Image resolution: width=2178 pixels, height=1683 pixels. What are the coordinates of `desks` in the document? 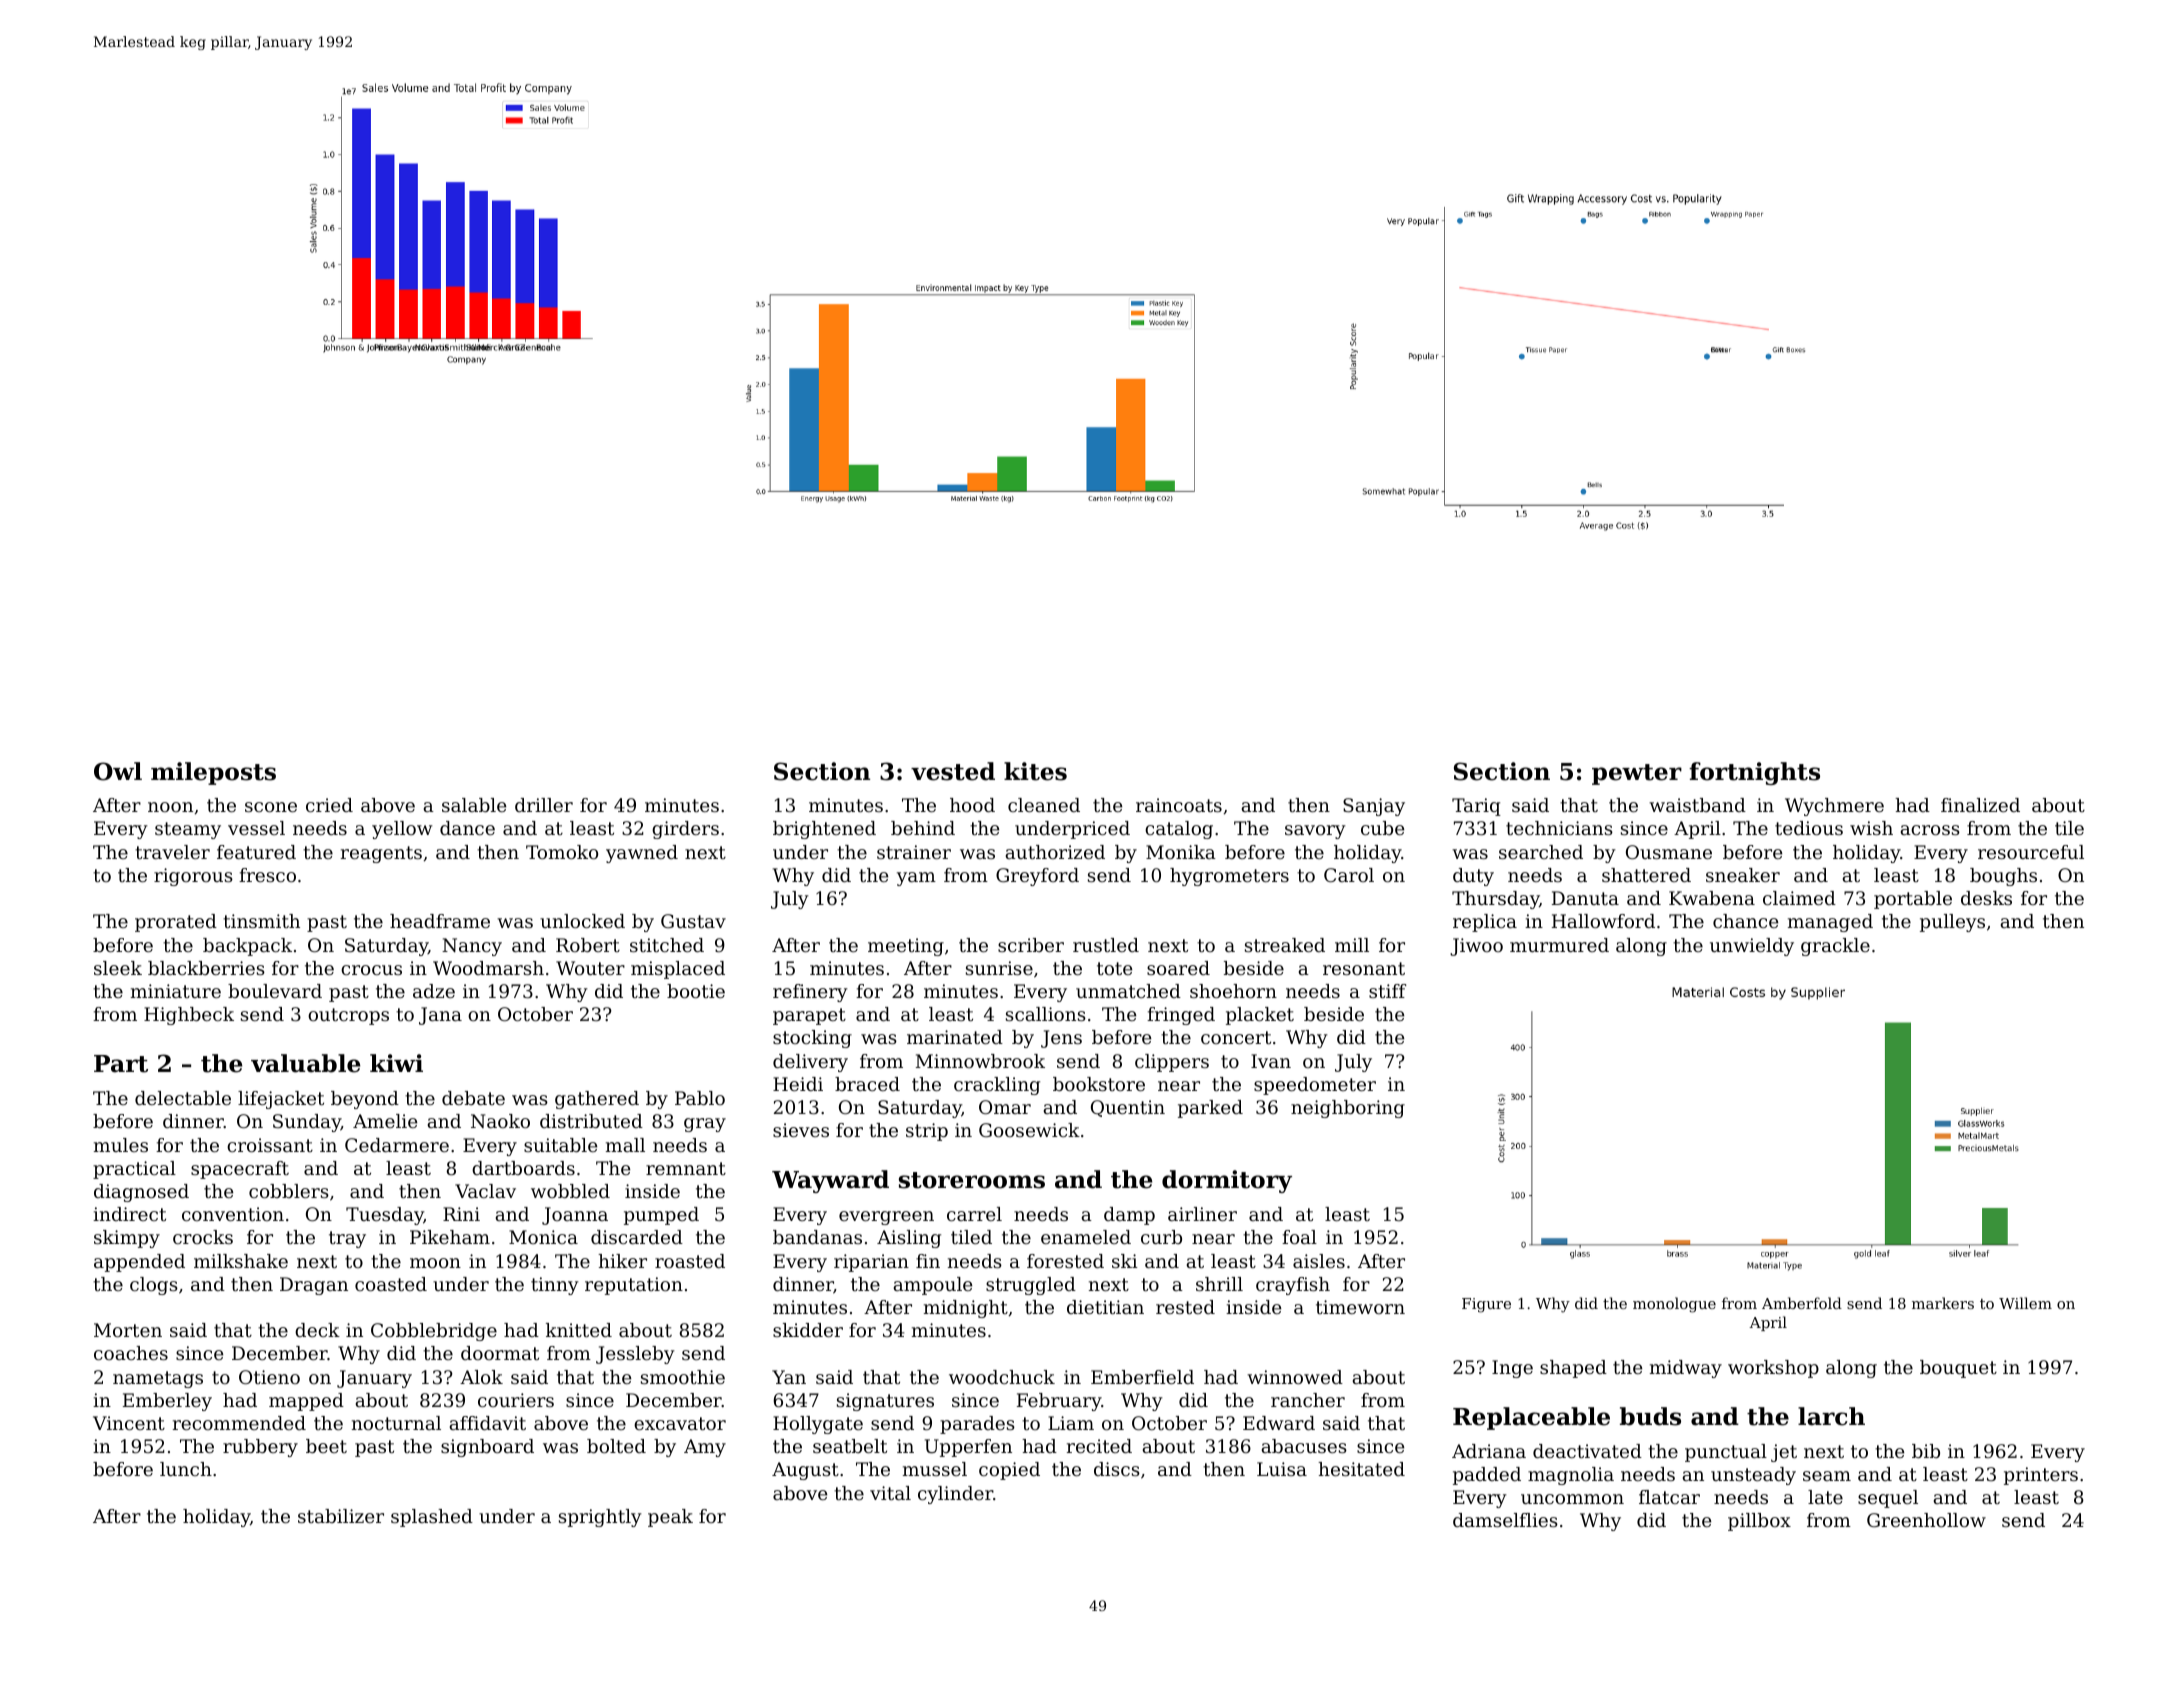 It's located at (1986, 898).
